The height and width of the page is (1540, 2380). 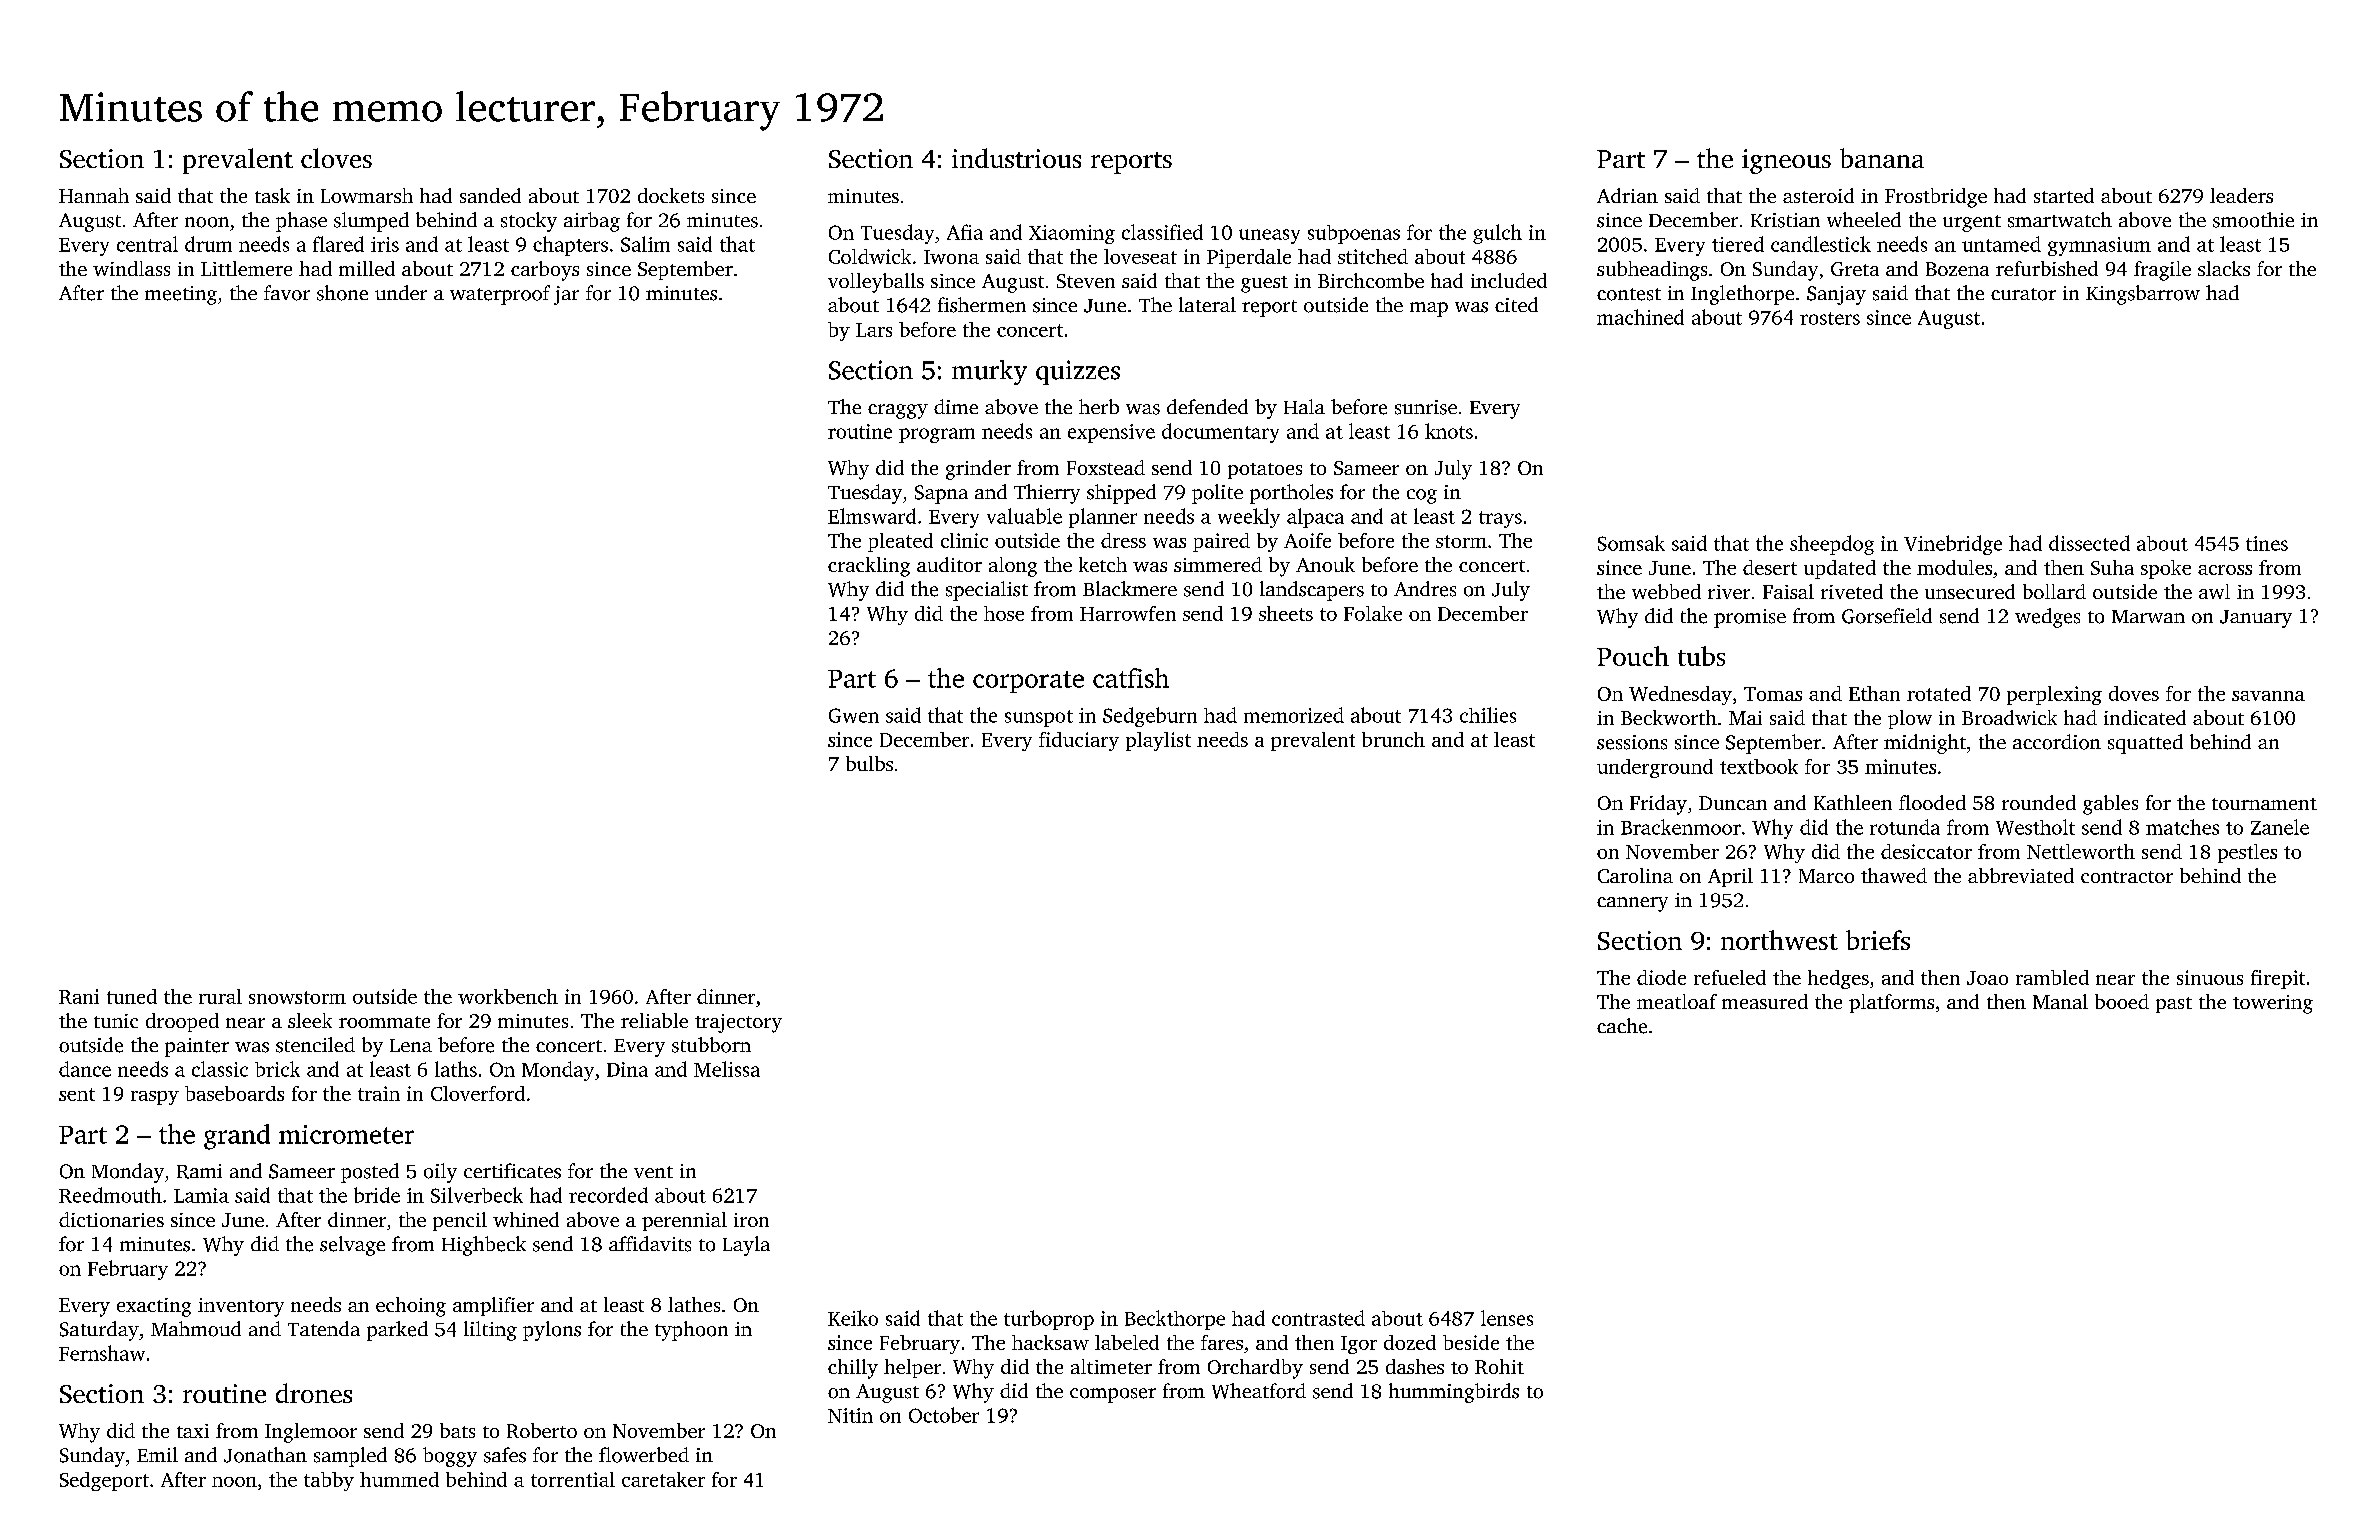 What do you see at coordinates (663, 1479) in the page?
I see `caretaker` at bounding box center [663, 1479].
